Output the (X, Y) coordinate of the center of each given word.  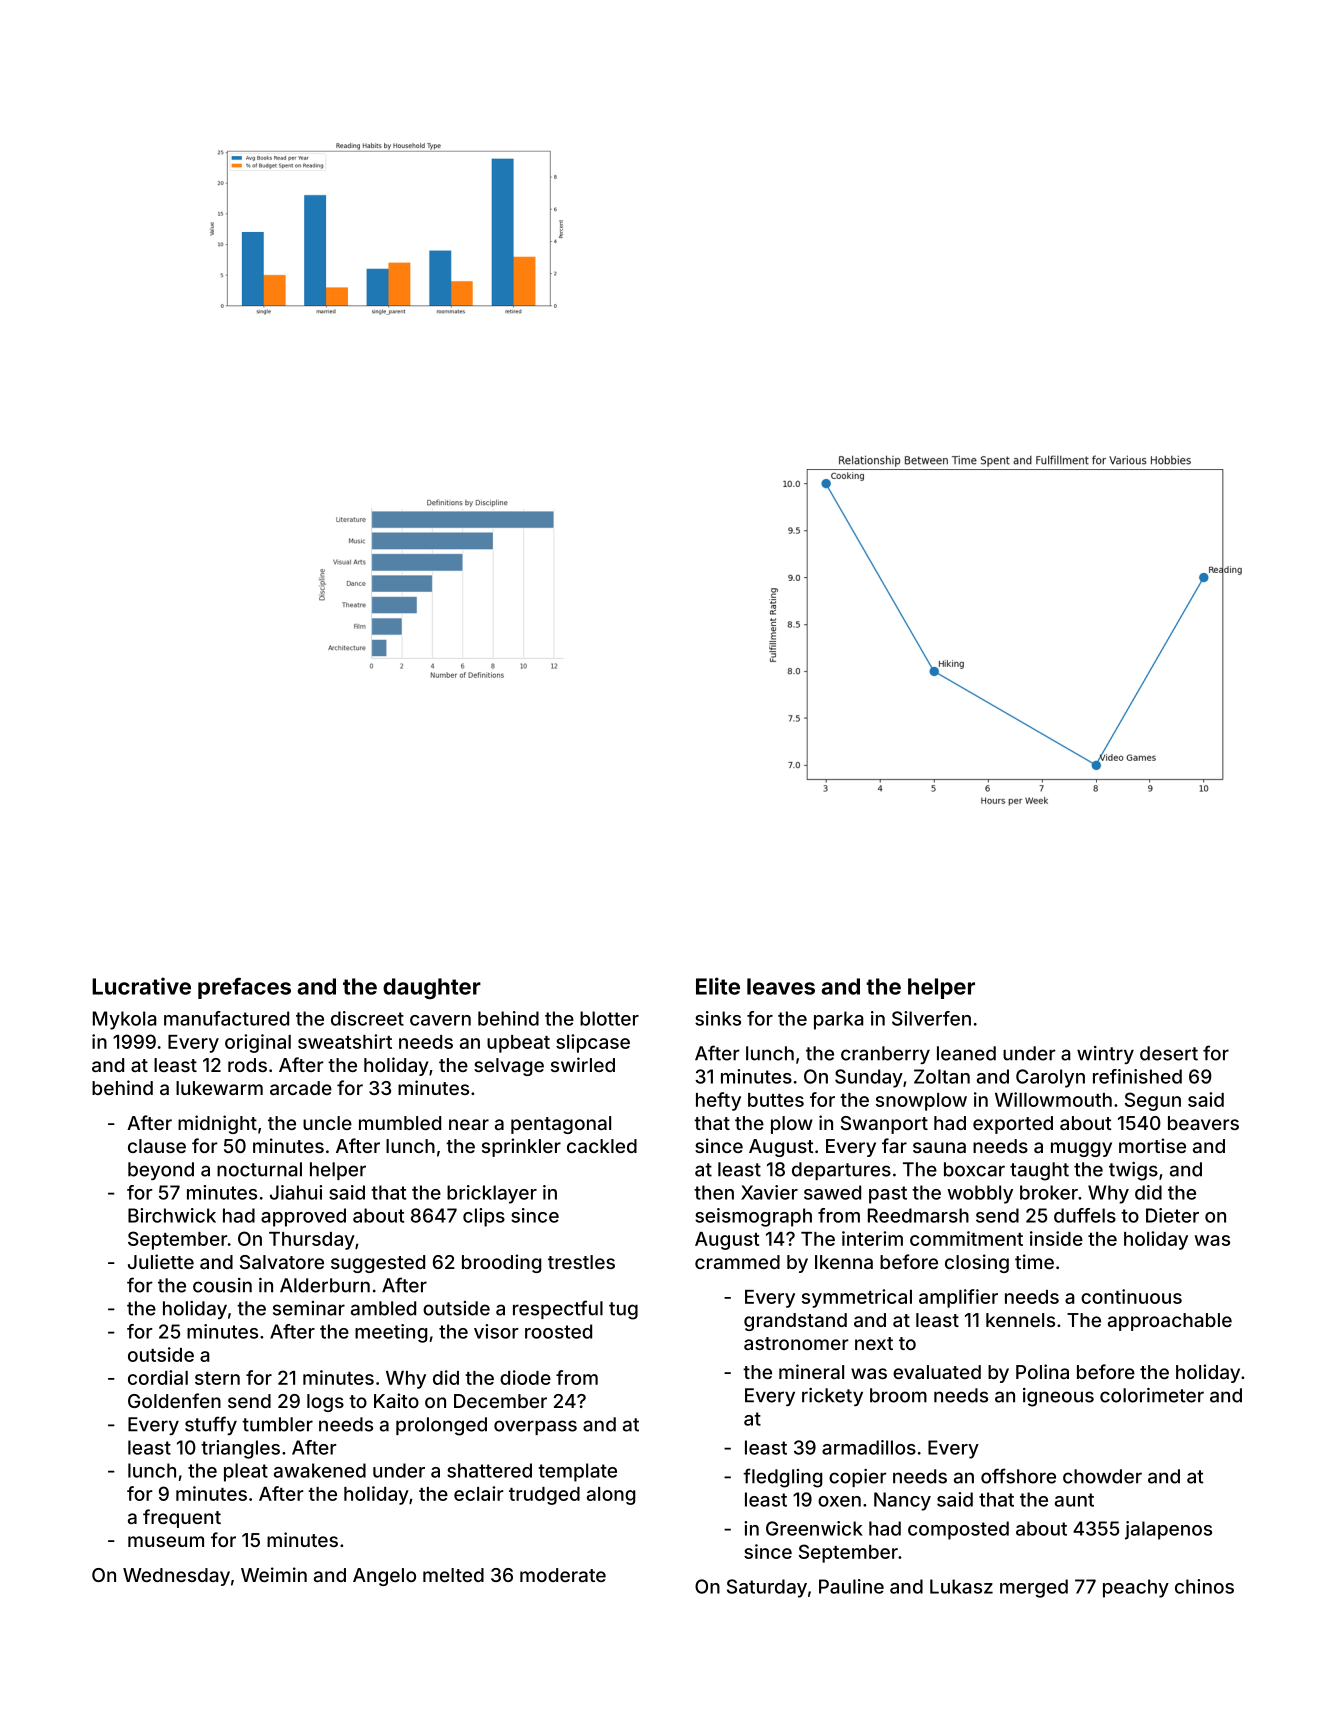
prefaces (244, 988)
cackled (602, 1146)
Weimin (274, 1574)
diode (525, 1377)
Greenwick (814, 1528)
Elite (718, 986)
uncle (327, 1123)
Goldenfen (174, 1400)
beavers (1203, 1123)
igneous (1058, 1397)
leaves (781, 986)
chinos (1204, 1586)
